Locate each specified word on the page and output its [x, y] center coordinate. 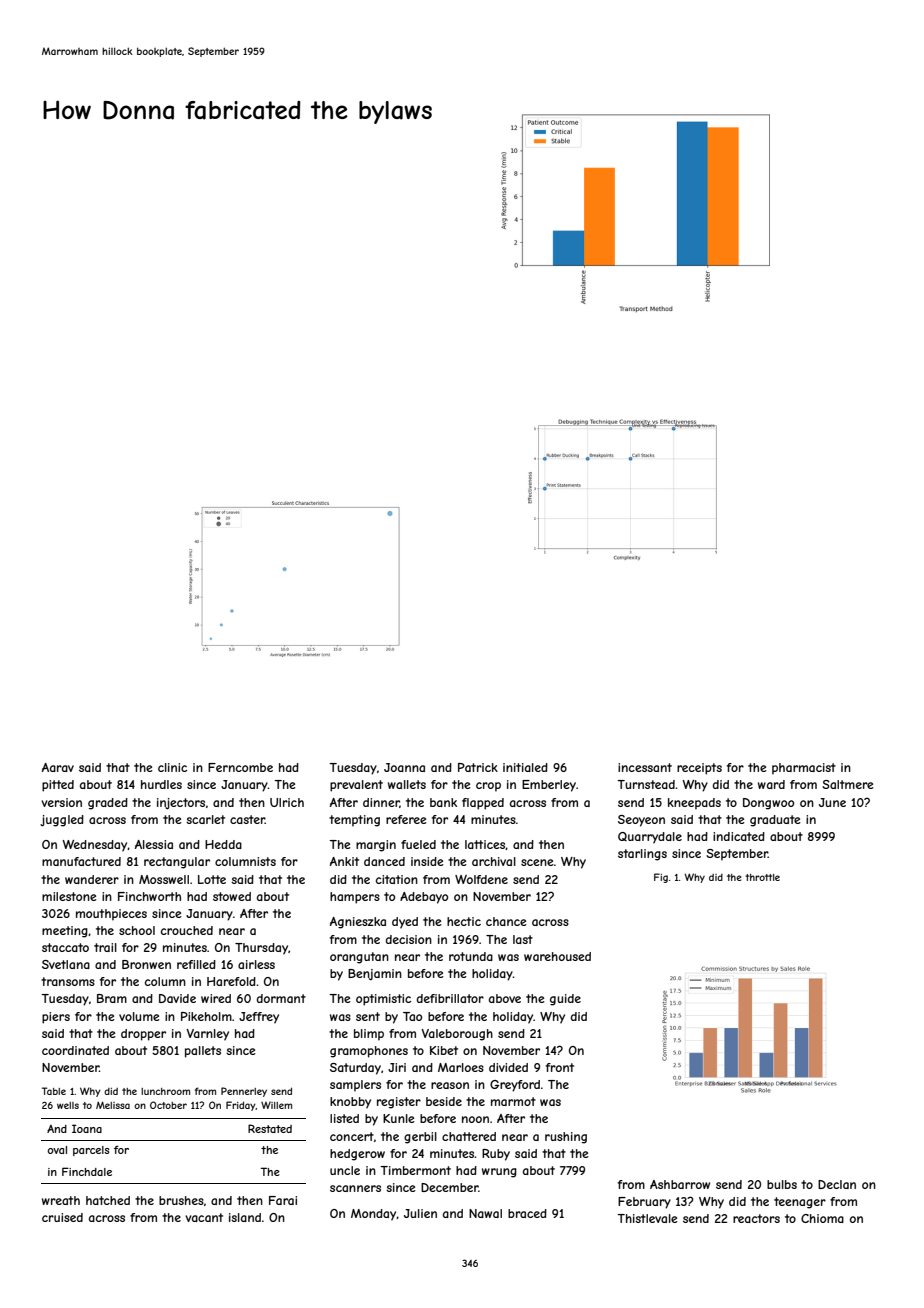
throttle [762, 877]
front [560, 1067]
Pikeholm [206, 1016]
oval [57, 1150]
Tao [412, 1016]
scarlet [205, 819]
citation [397, 879]
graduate [775, 821]
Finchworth [149, 896]
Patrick [478, 767]
